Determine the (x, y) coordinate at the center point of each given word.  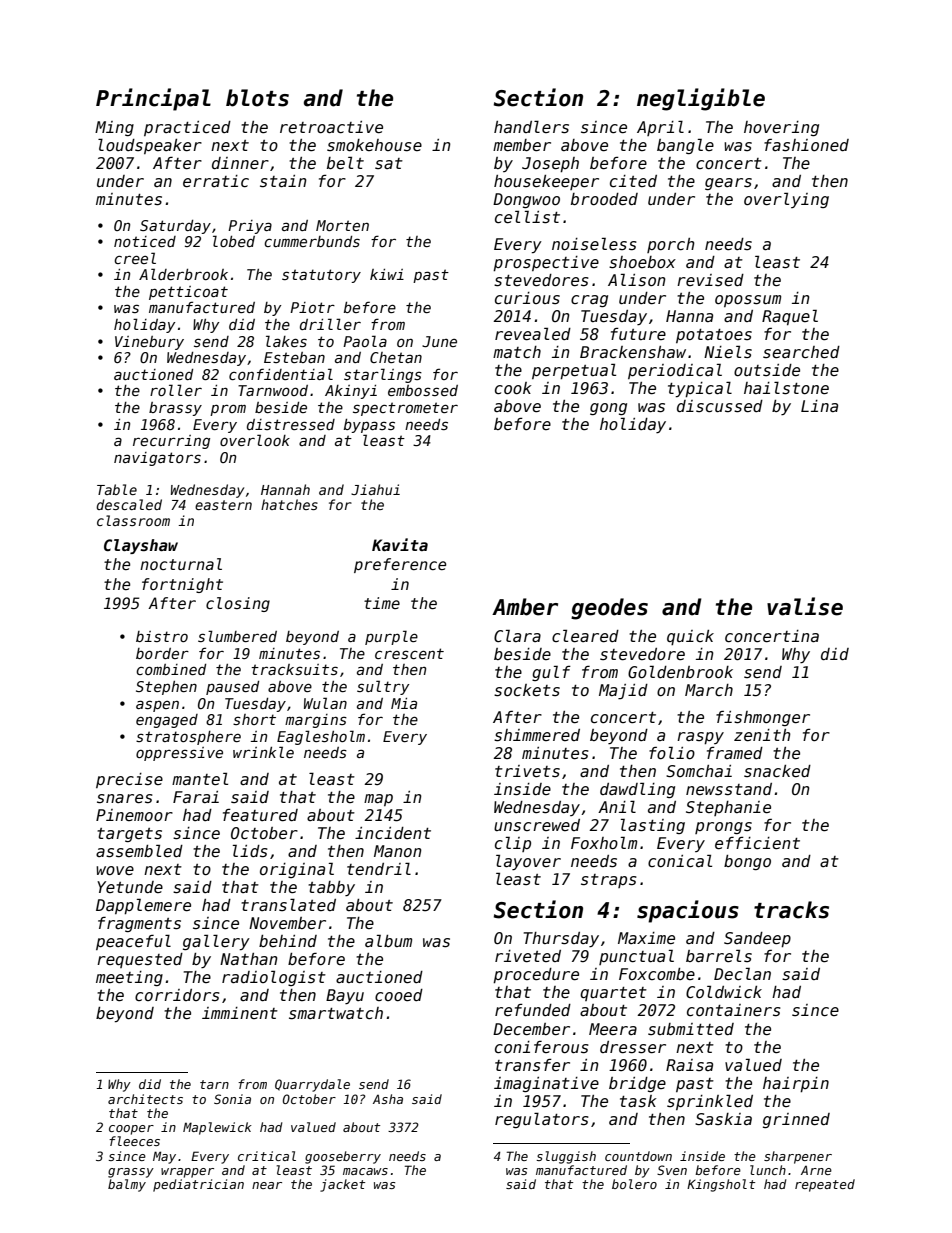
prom (228, 410)
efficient (757, 843)
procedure (536, 975)
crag (589, 301)
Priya (250, 227)
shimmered (537, 735)
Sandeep (757, 939)
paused (232, 688)
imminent (240, 1013)
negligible (701, 99)
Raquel (790, 317)
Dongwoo (526, 200)
